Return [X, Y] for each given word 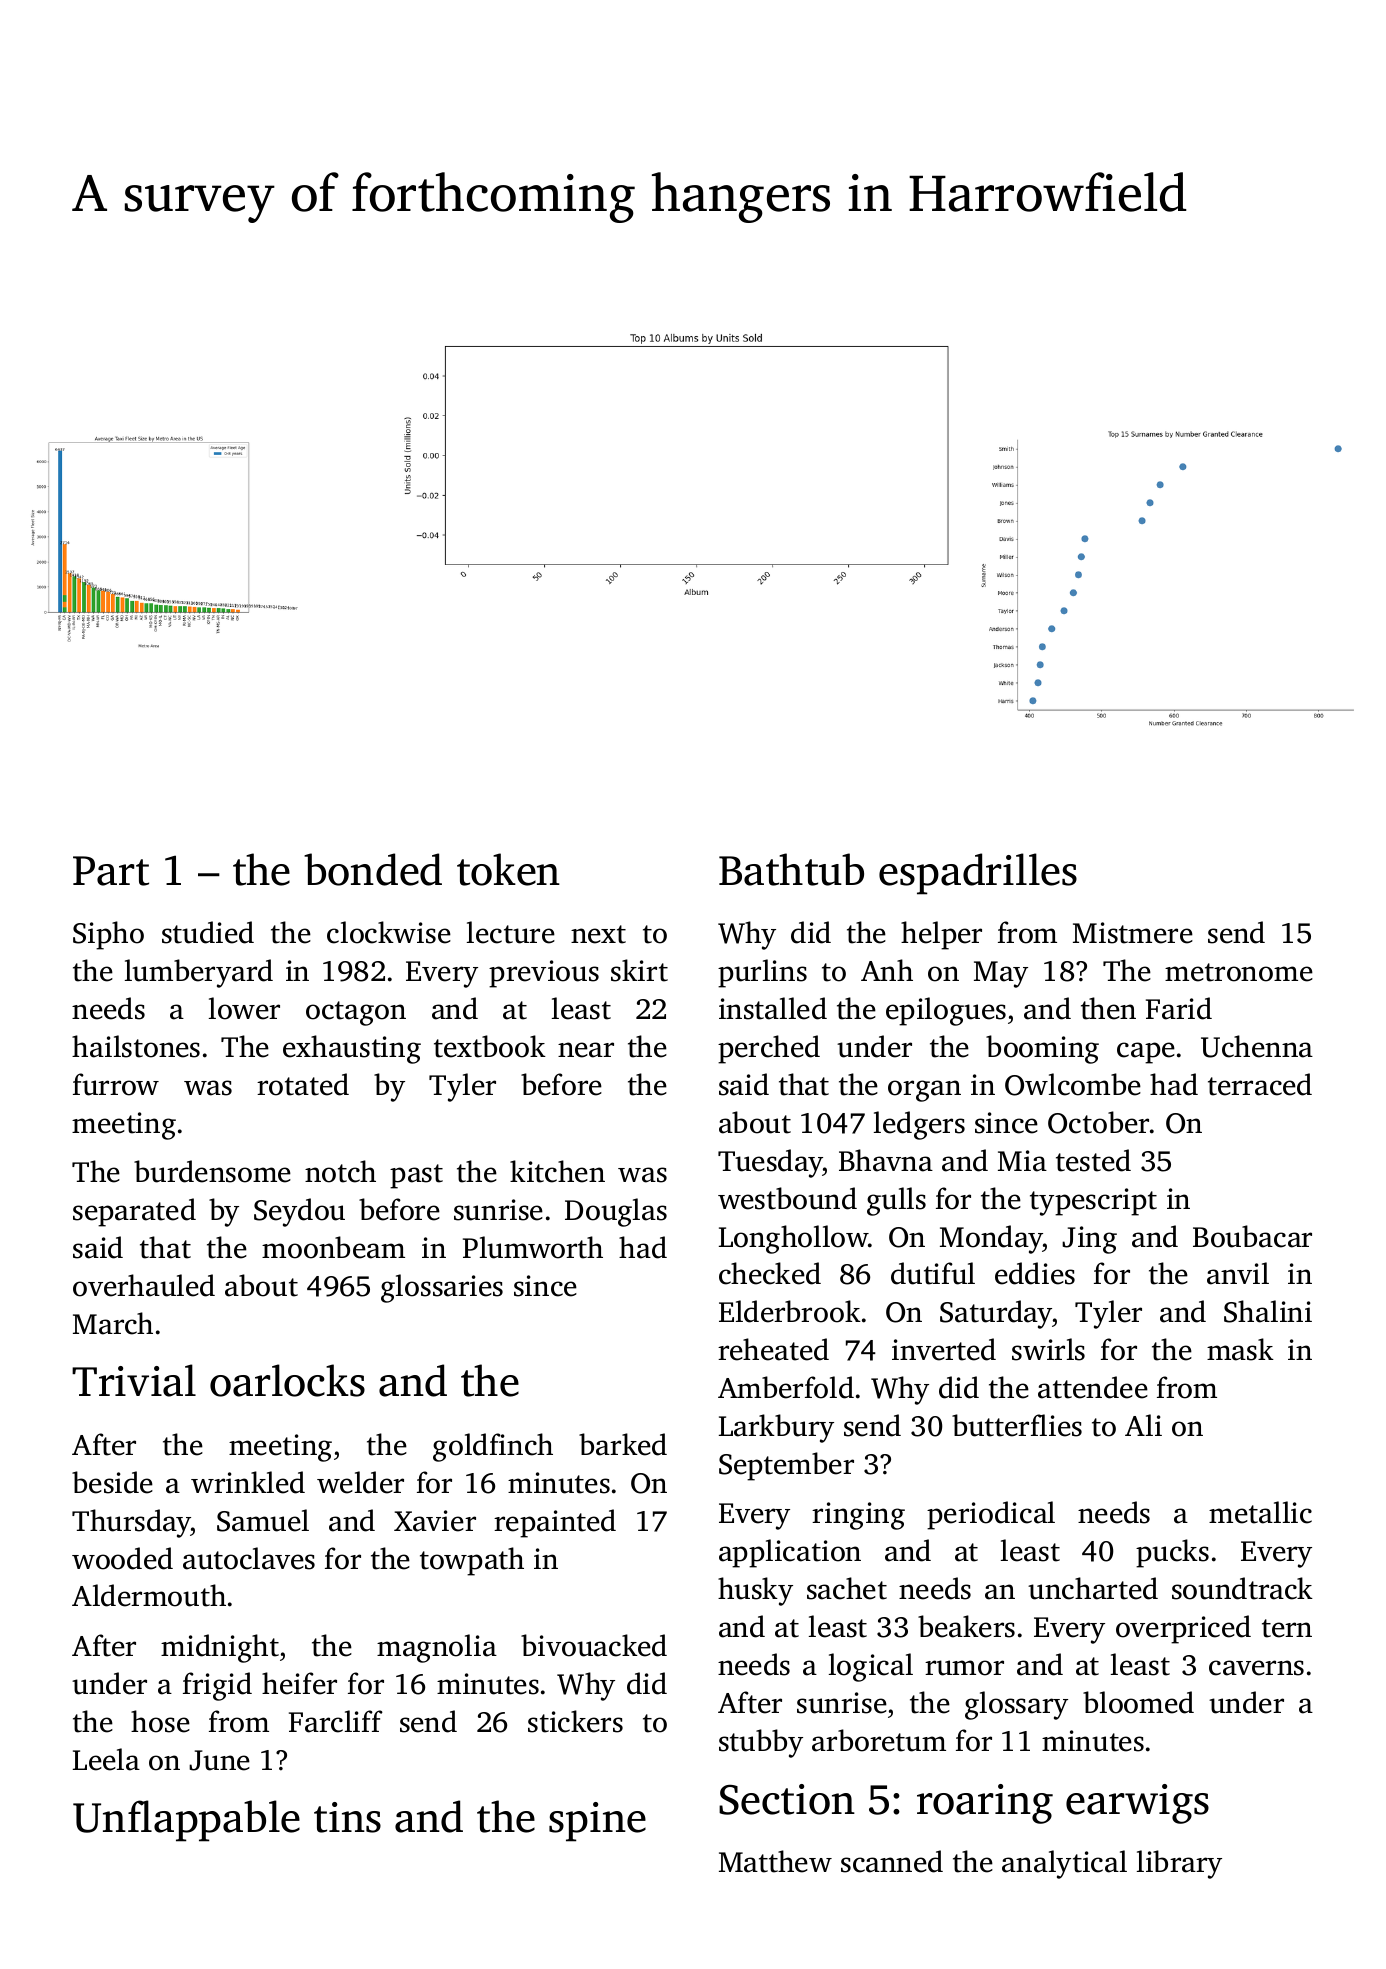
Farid [1179, 1008]
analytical [1064, 1864]
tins [347, 1817]
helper [941, 935]
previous [544, 974]
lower [244, 1008]
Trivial [134, 1380]
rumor [964, 1668]
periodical [991, 1515]
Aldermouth [149, 1595]
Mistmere [1133, 933]
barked [623, 1444]
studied [208, 932]
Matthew [775, 1861]
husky [755, 1591]
